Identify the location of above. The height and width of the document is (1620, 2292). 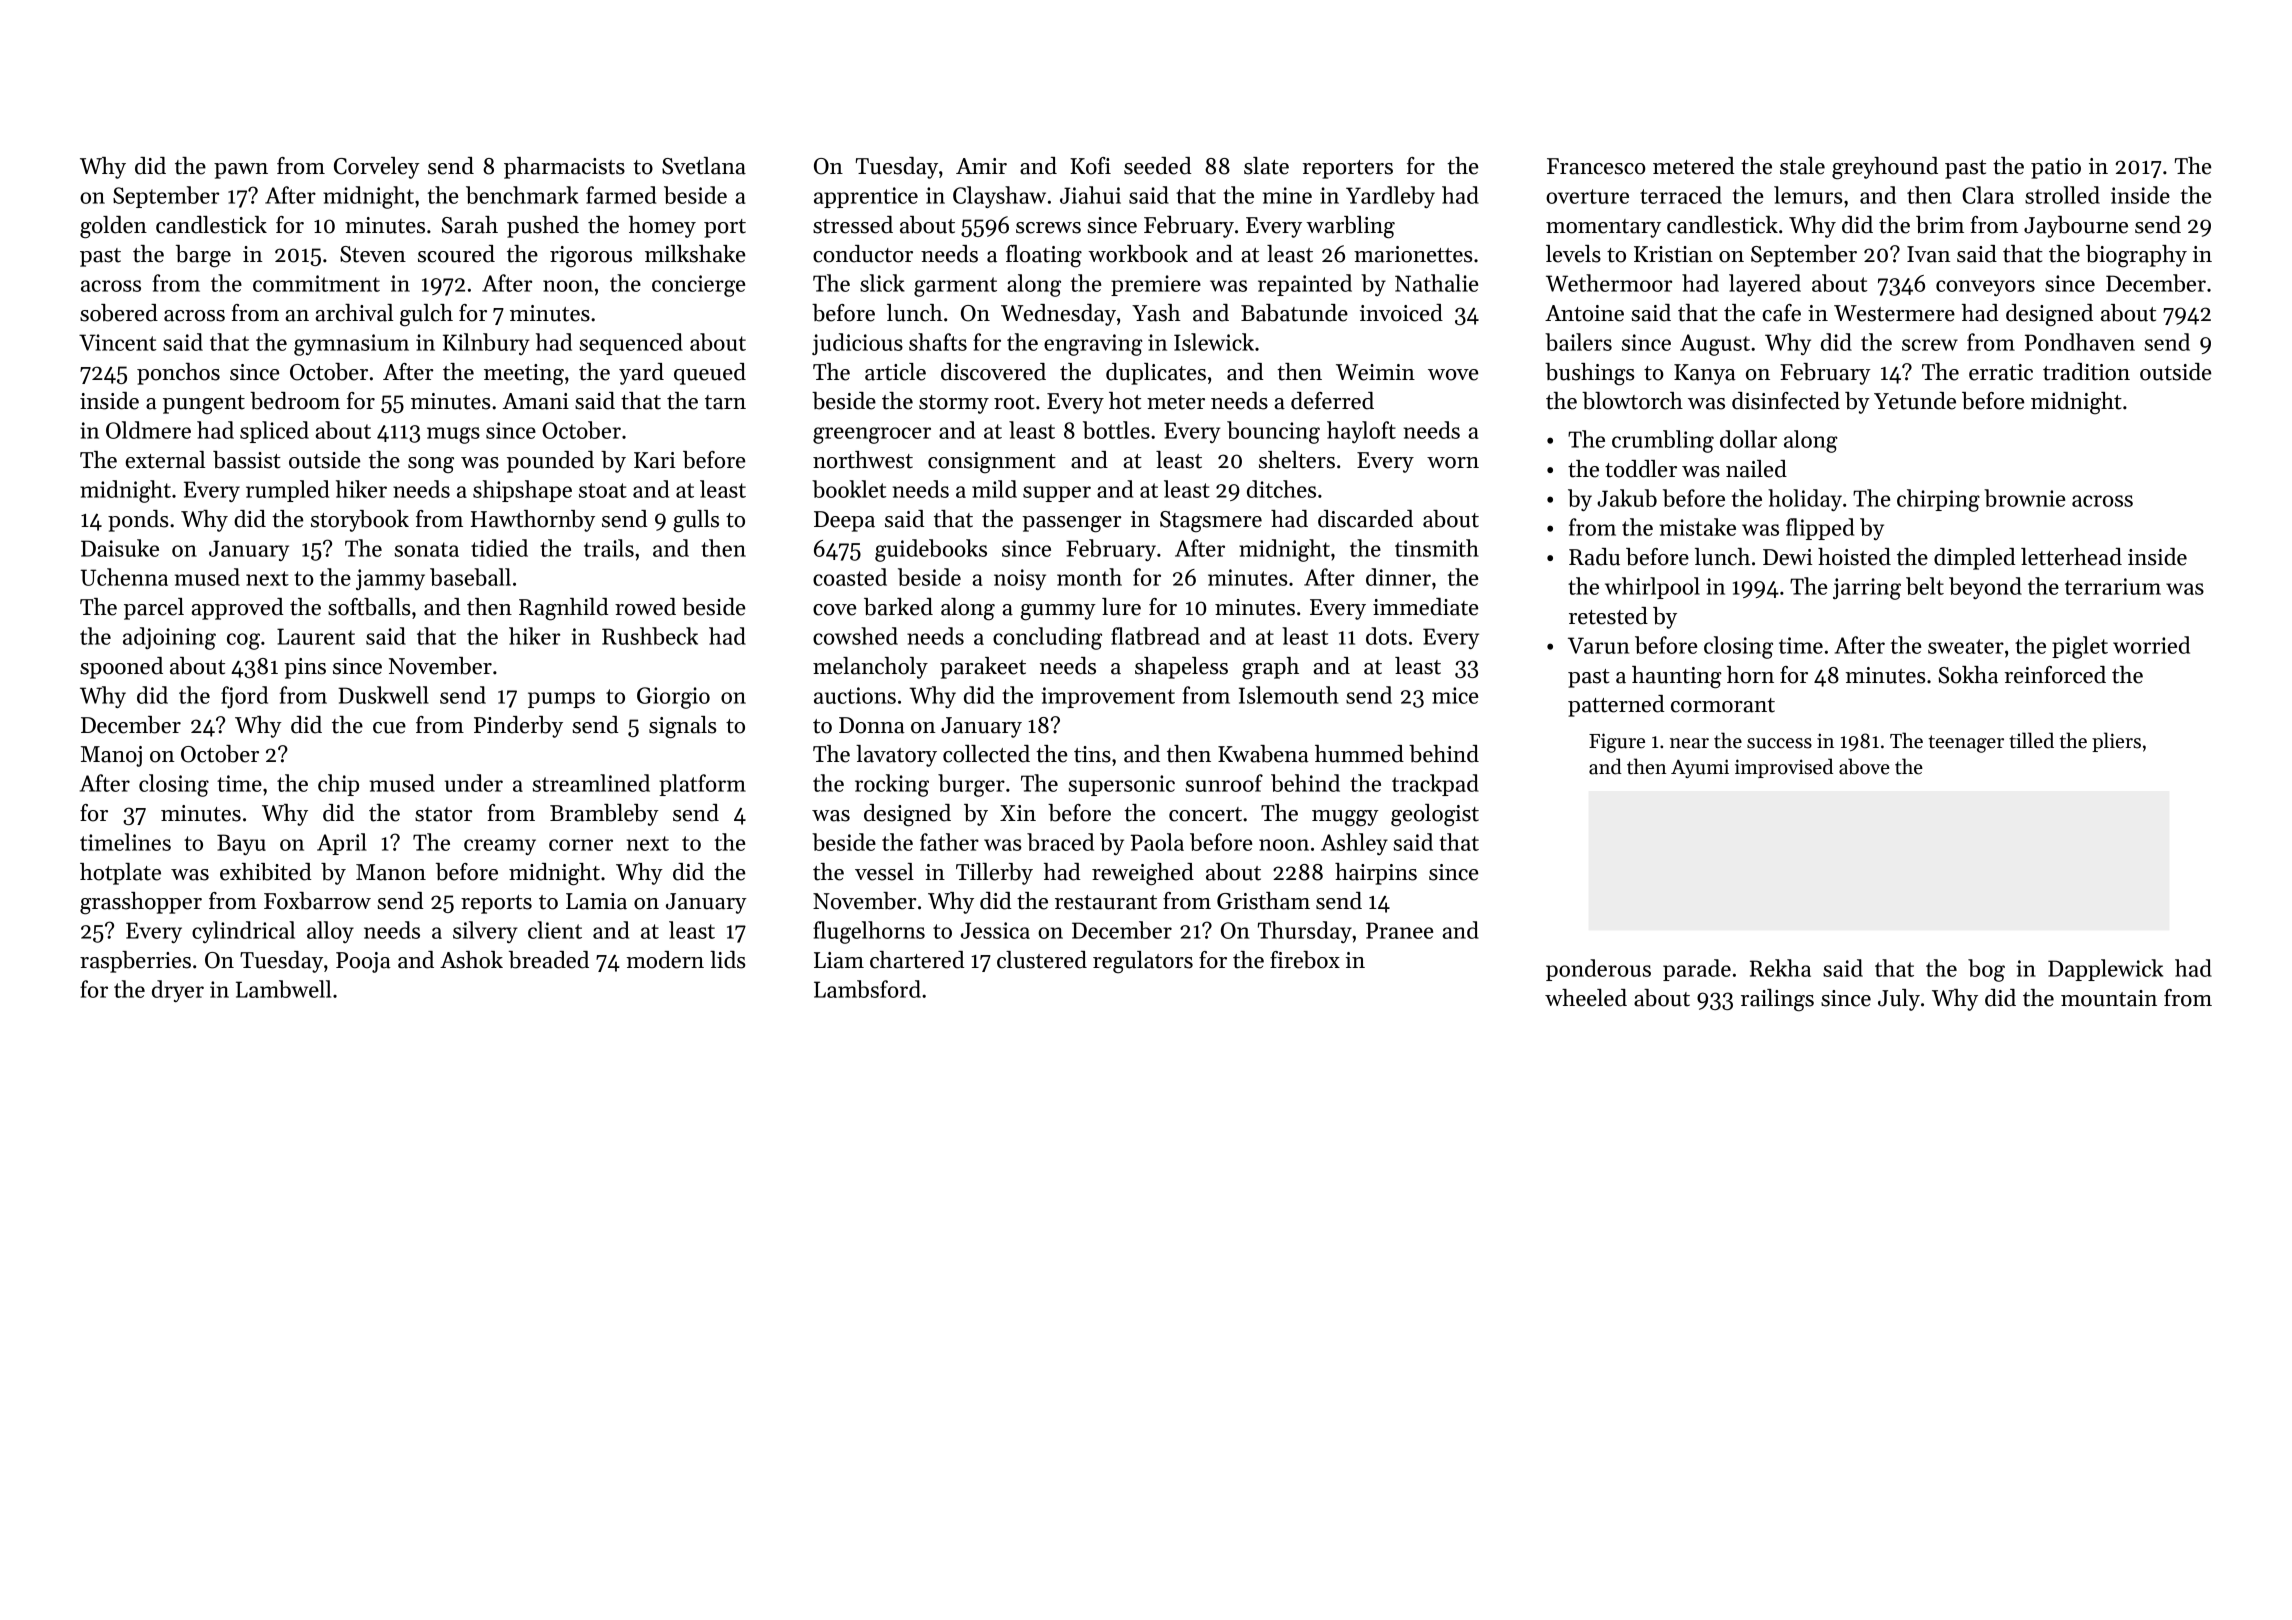
(1864, 766).
